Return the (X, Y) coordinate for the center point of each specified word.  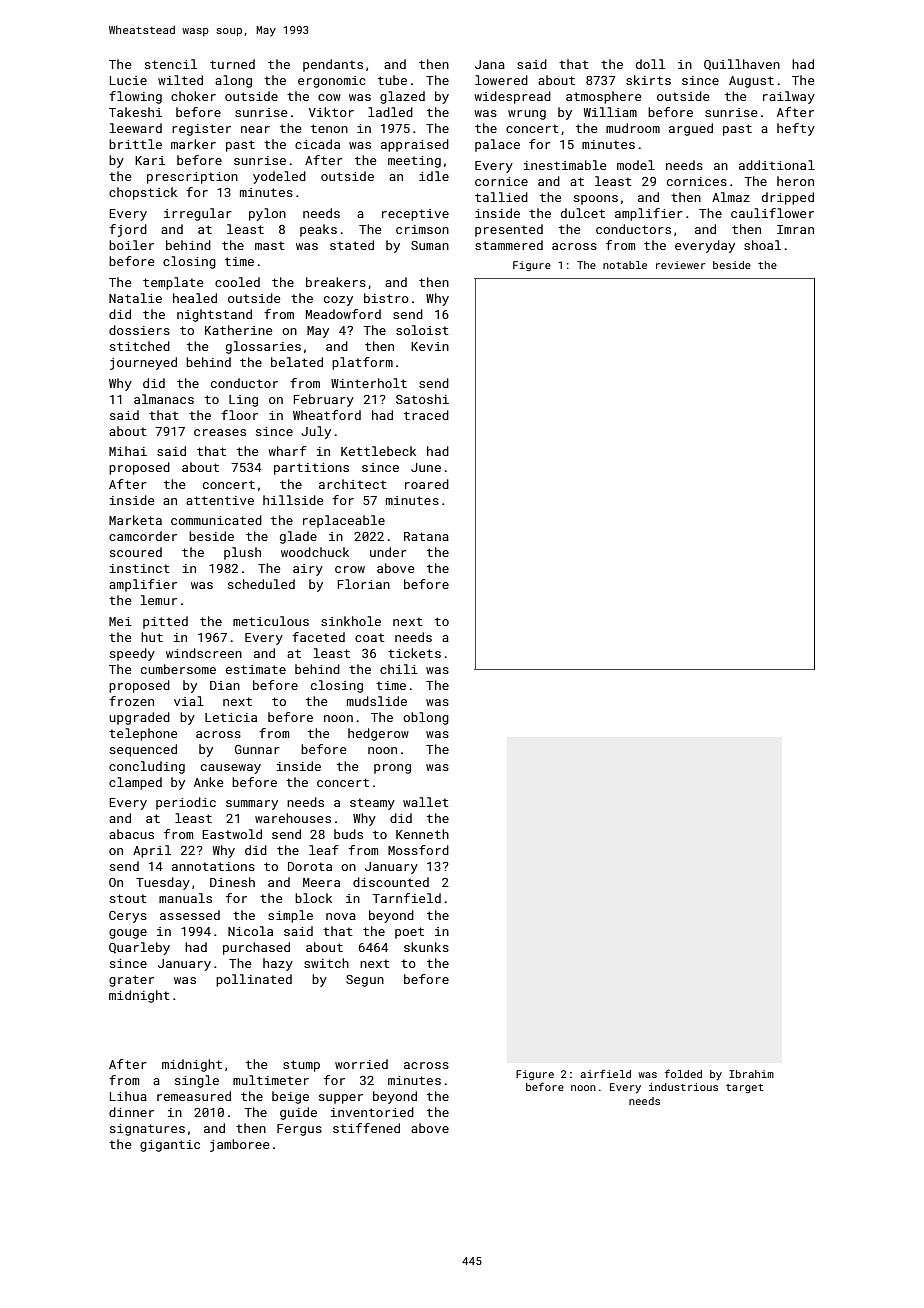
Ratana (426, 536)
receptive (415, 215)
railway (789, 97)
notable (625, 265)
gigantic (170, 1146)
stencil (171, 64)
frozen (131, 701)
